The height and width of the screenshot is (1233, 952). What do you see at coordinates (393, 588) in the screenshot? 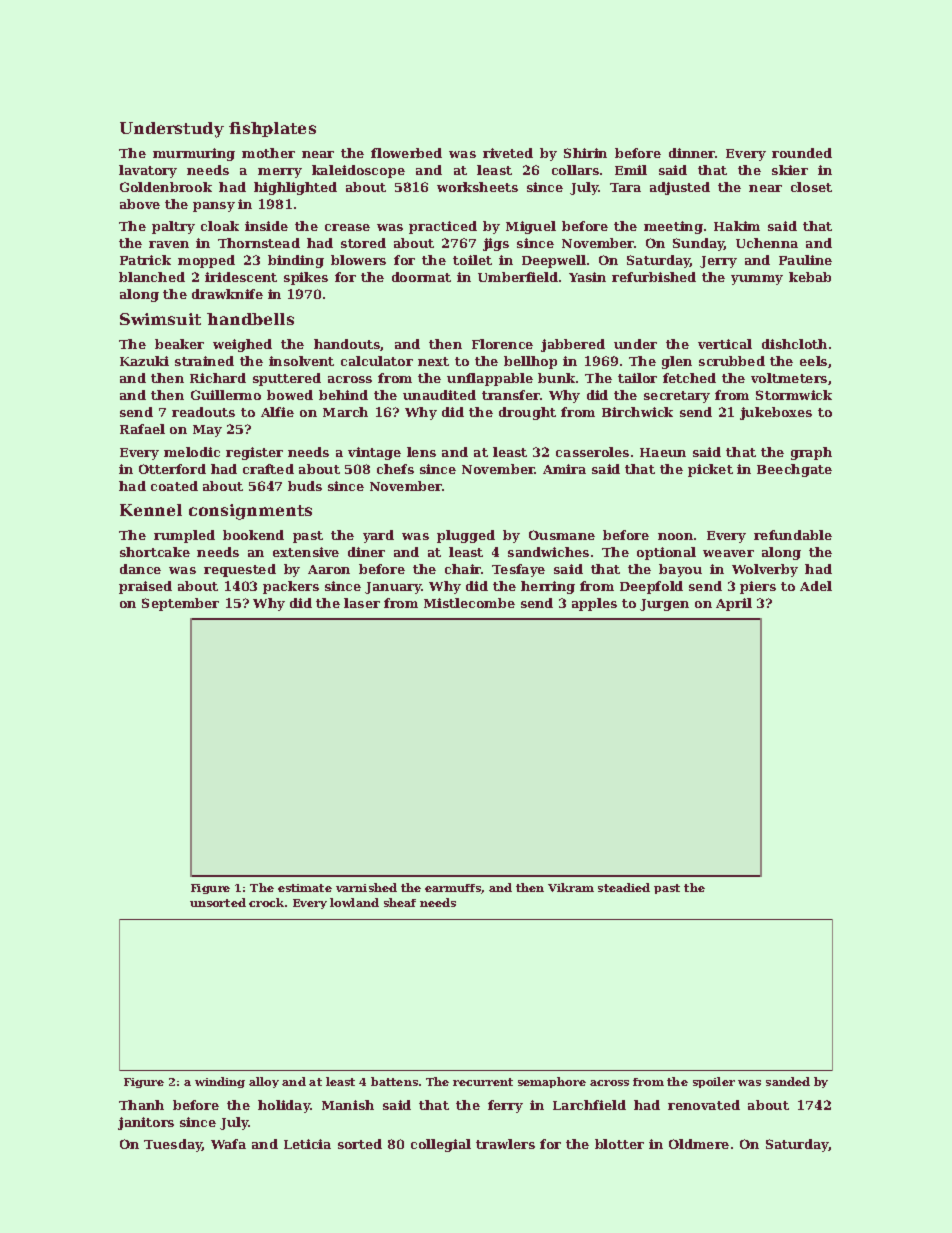
I see `January` at bounding box center [393, 588].
